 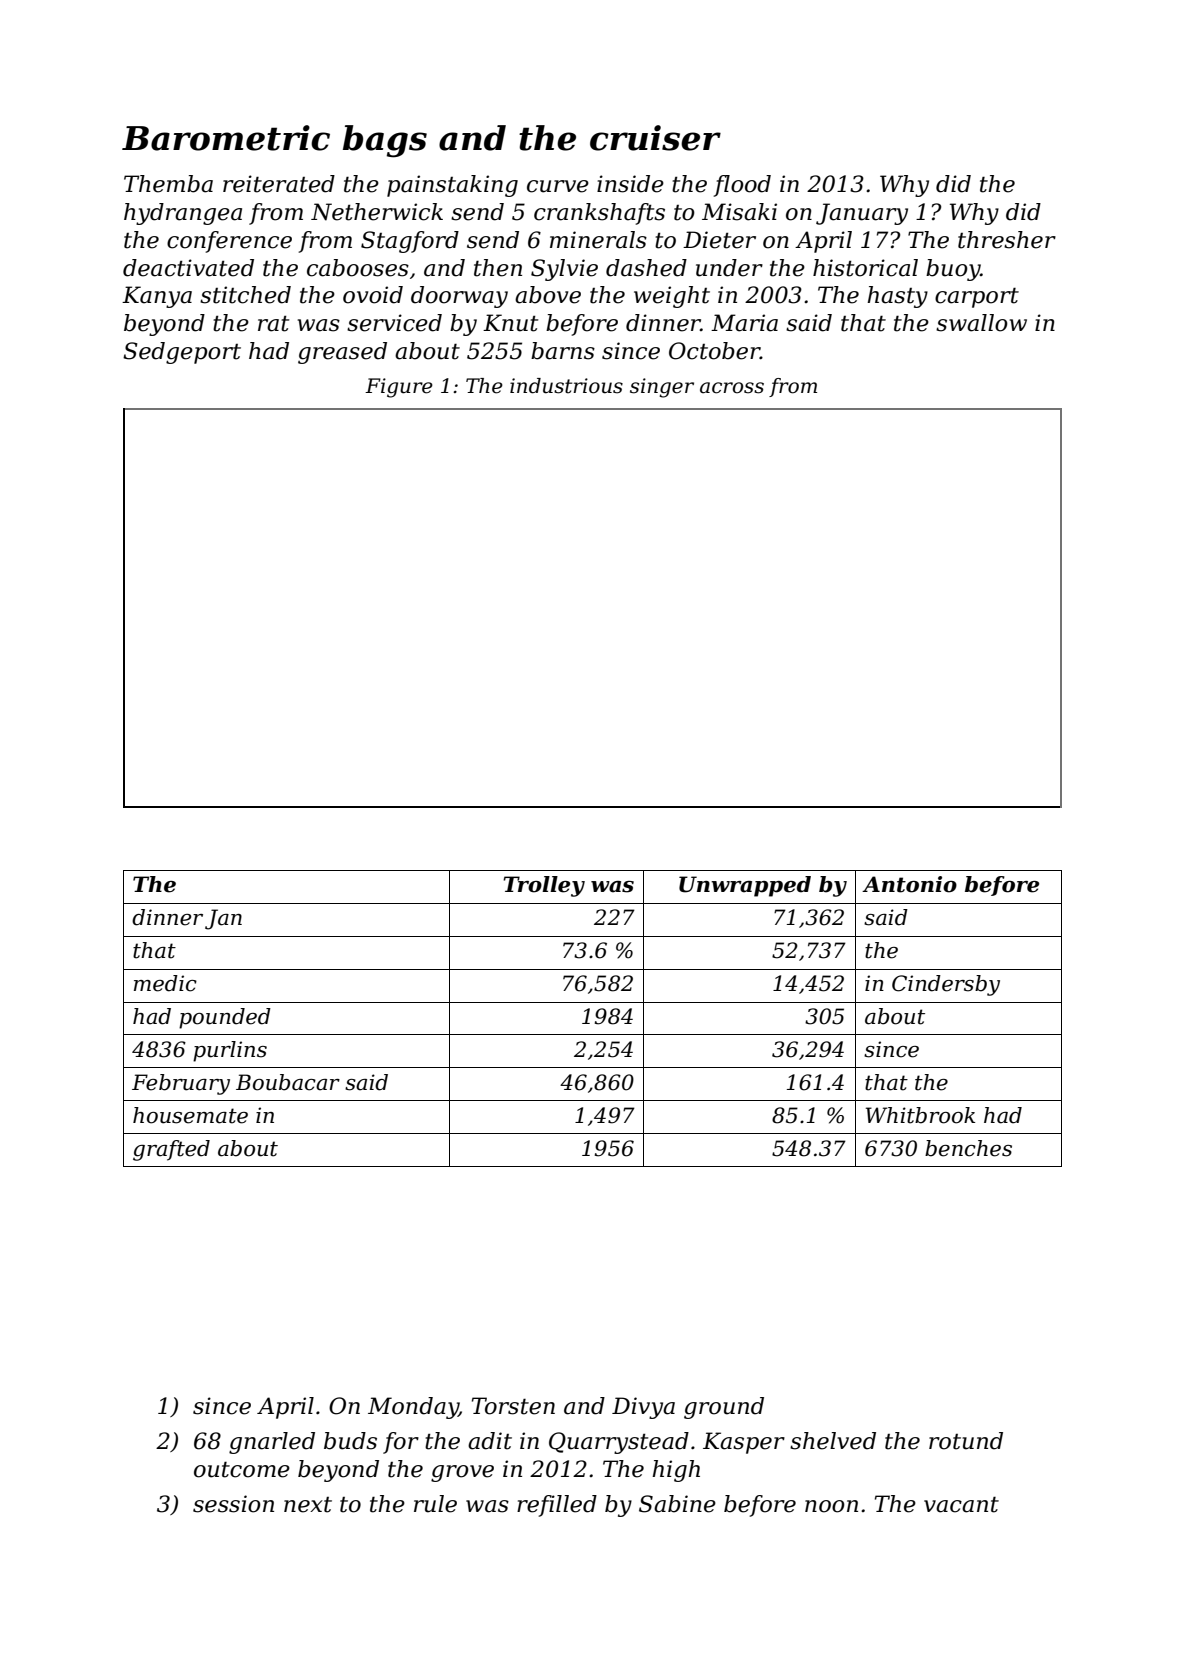 What do you see at coordinates (862, 214) in the screenshot?
I see `January` at bounding box center [862, 214].
